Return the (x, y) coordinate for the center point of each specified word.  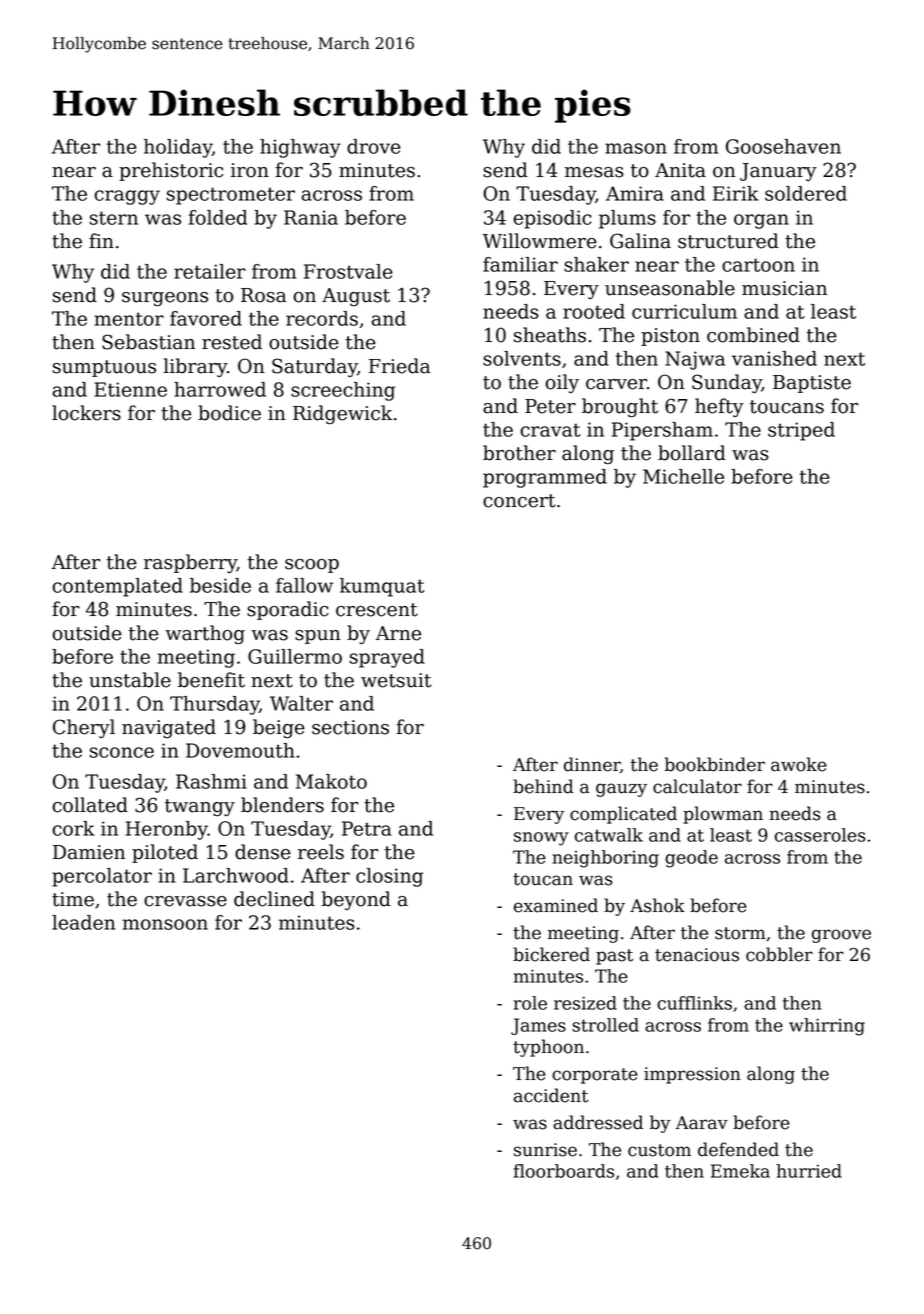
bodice (229, 413)
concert (519, 501)
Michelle (683, 476)
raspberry (190, 563)
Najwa (695, 360)
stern (114, 218)
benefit (211, 680)
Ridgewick (343, 414)
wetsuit (396, 680)
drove (373, 146)
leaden (83, 922)
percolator (102, 877)
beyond (356, 900)
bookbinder (714, 764)
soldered (806, 193)
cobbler (779, 954)
